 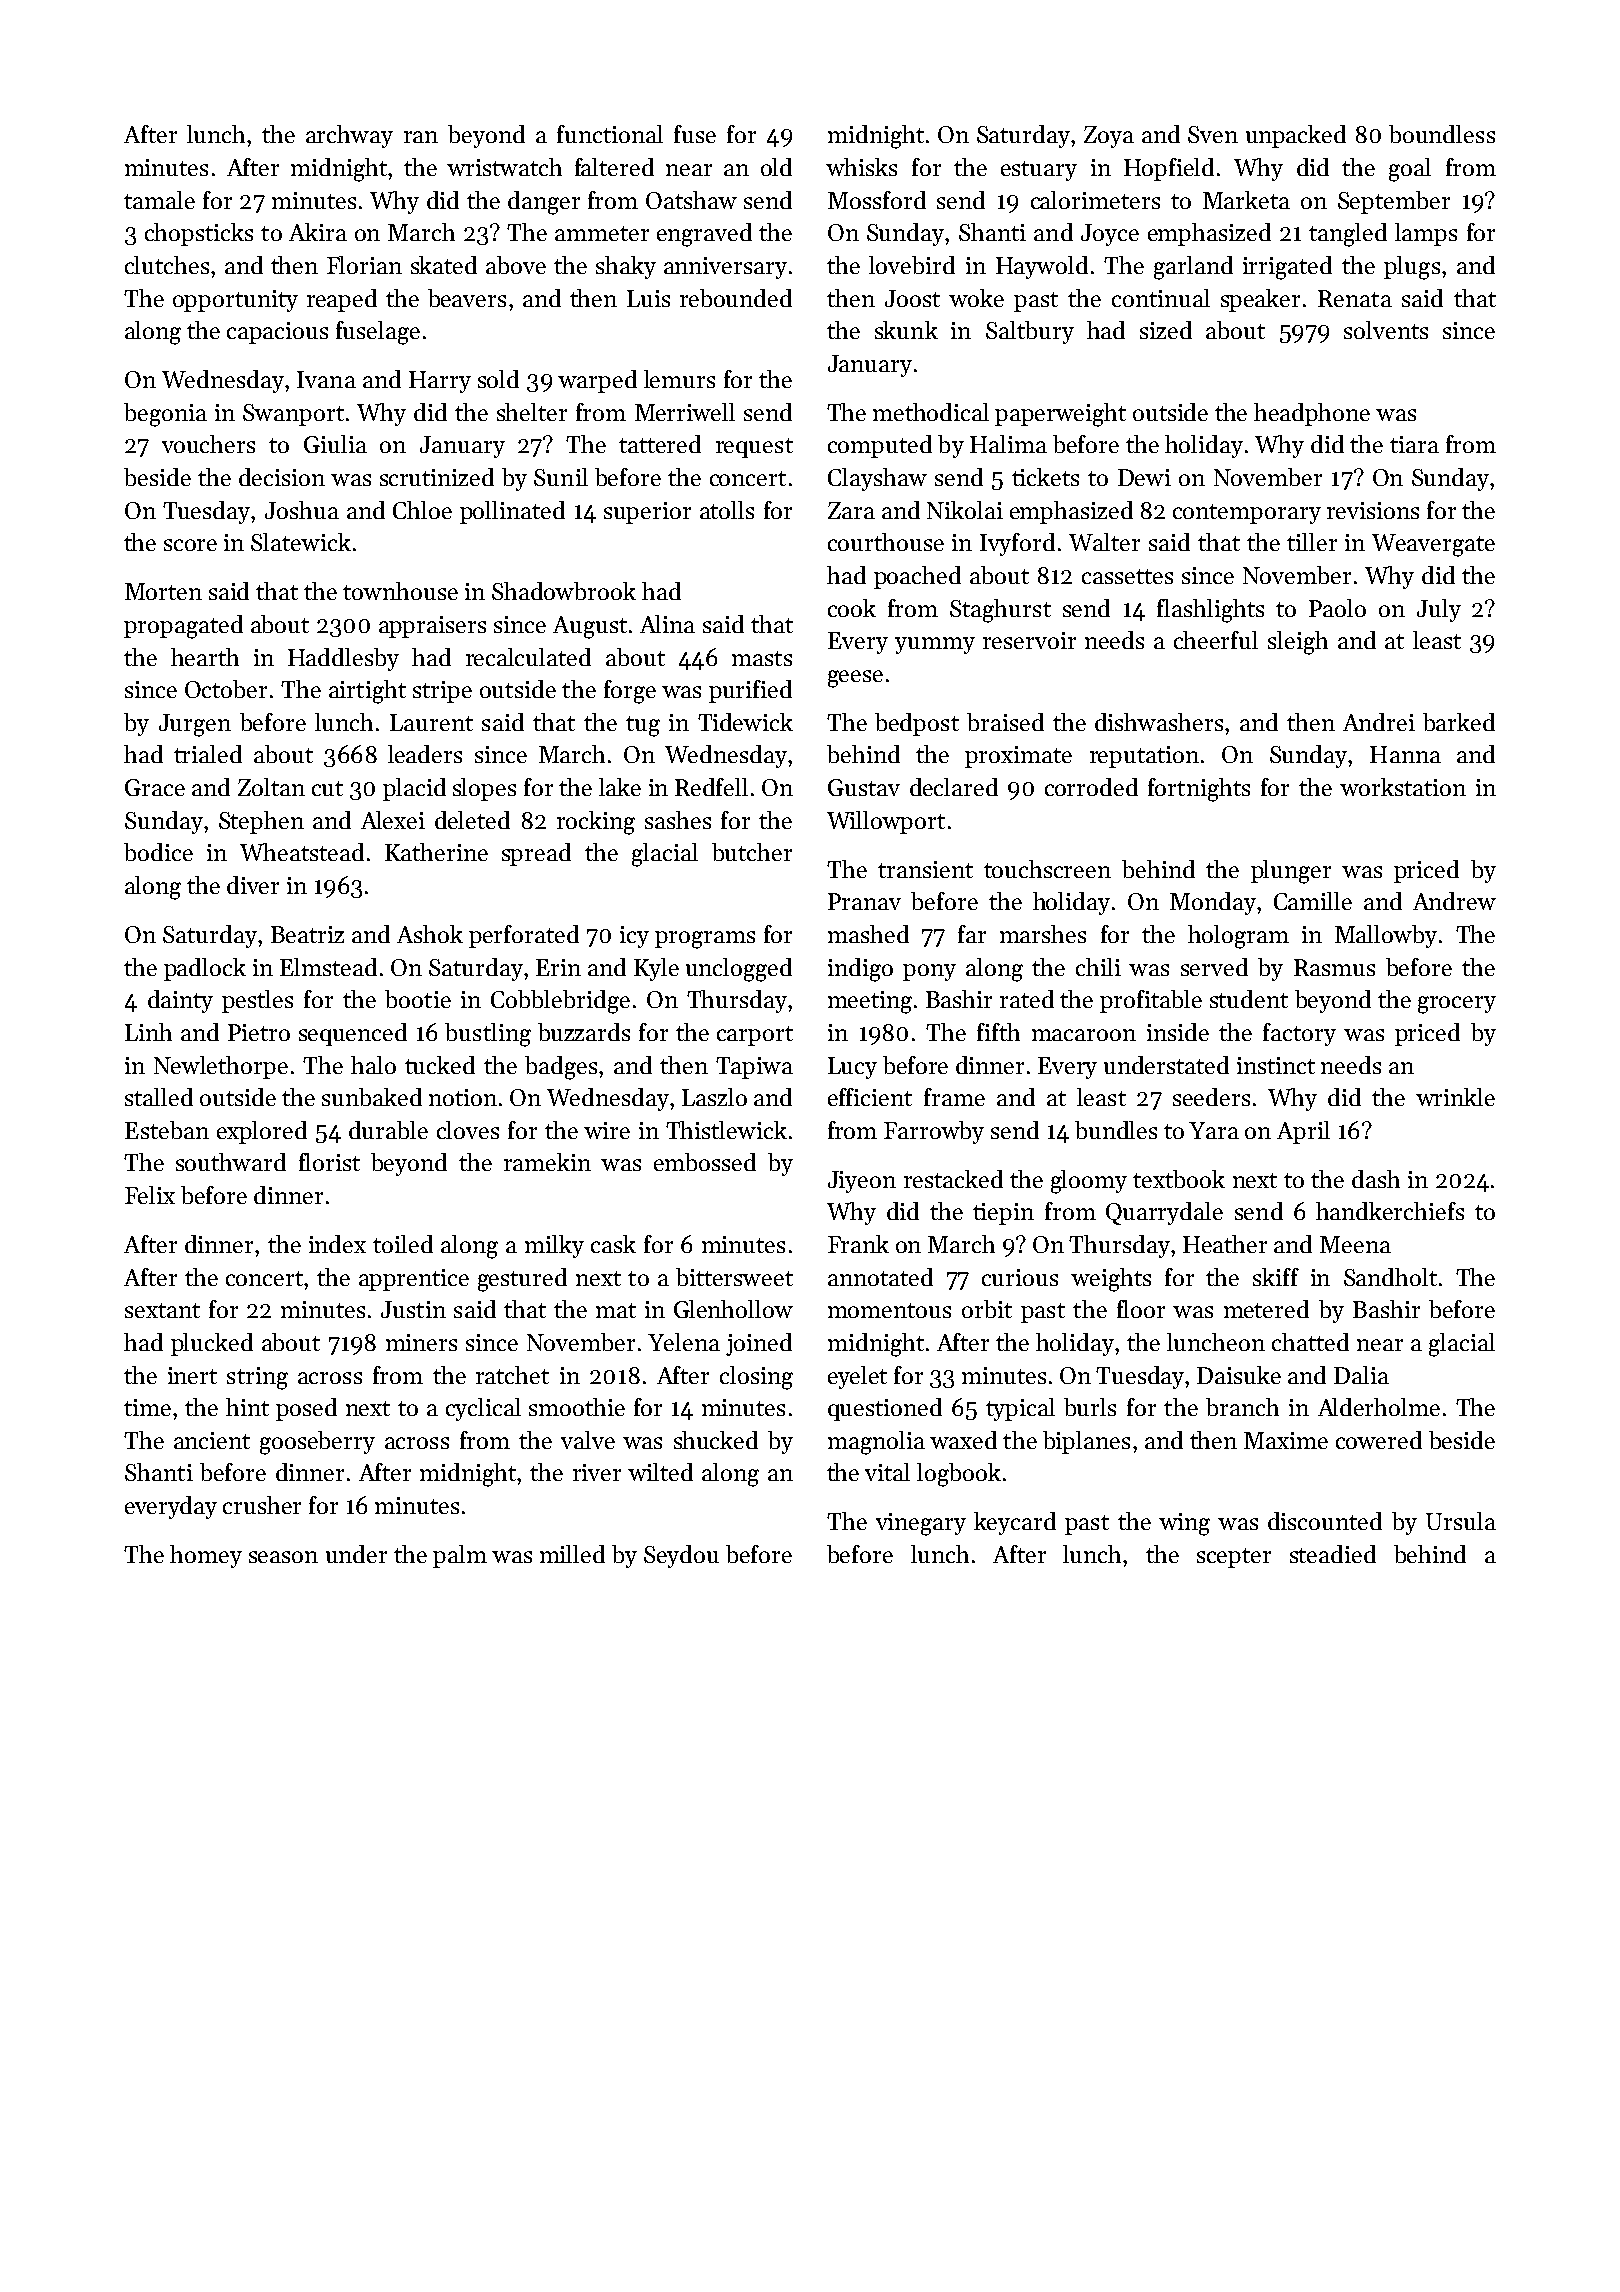 What do you see at coordinates (504, 167) in the screenshot?
I see `wristwatch` at bounding box center [504, 167].
